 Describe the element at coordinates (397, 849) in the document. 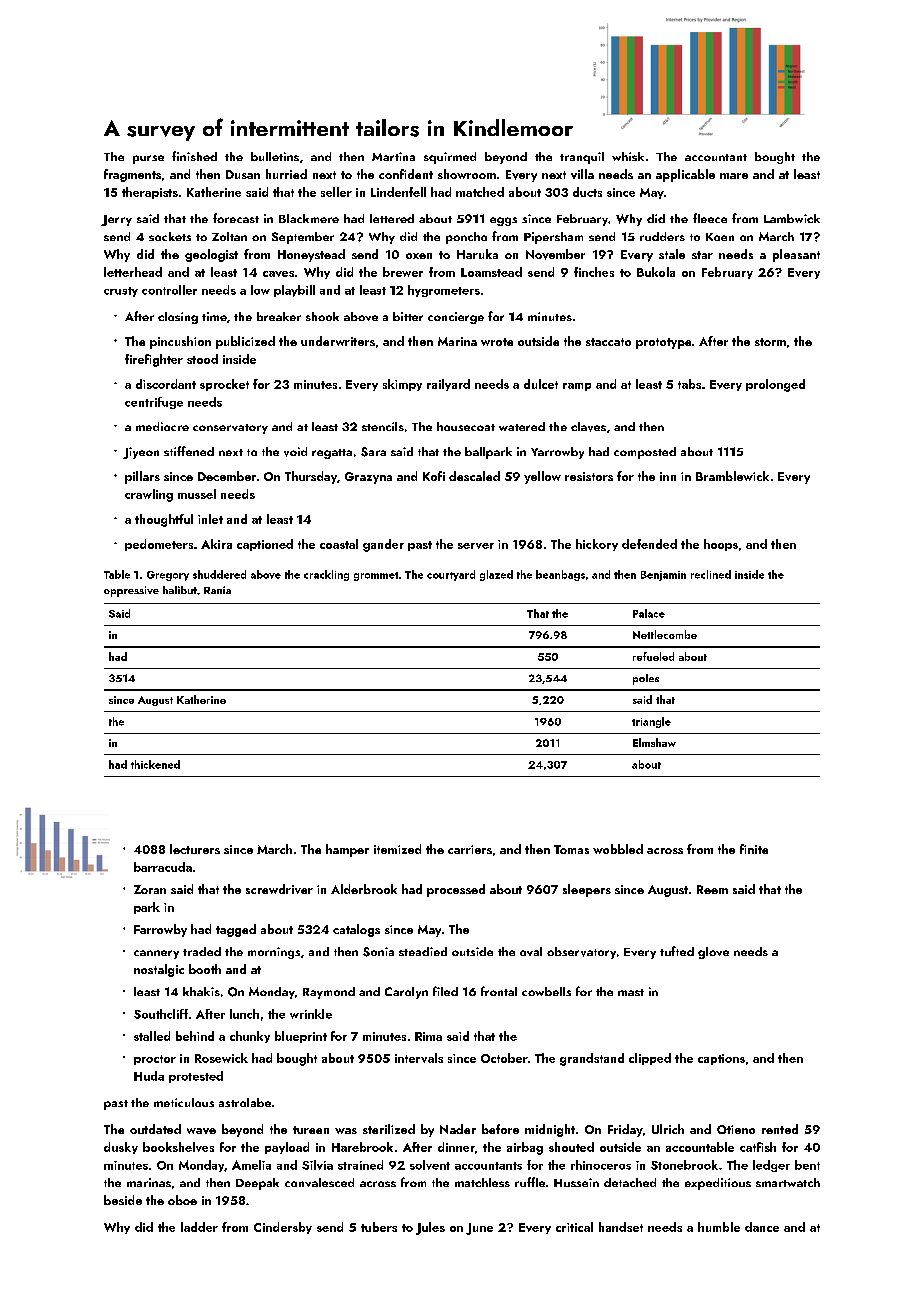

I see `itemized` at that location.
